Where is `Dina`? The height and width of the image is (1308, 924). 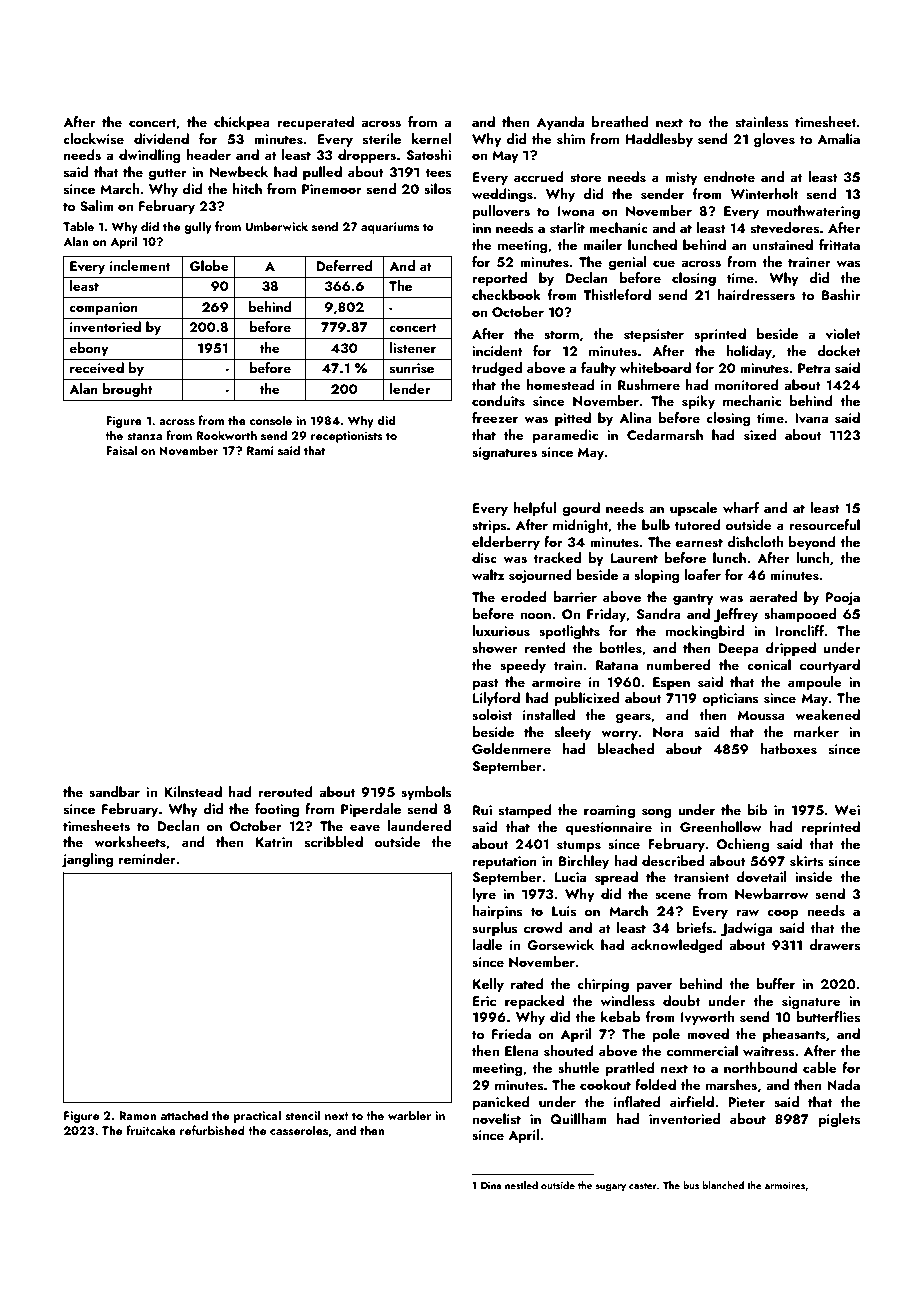 Dina is located at coordinates (491, 1185).
